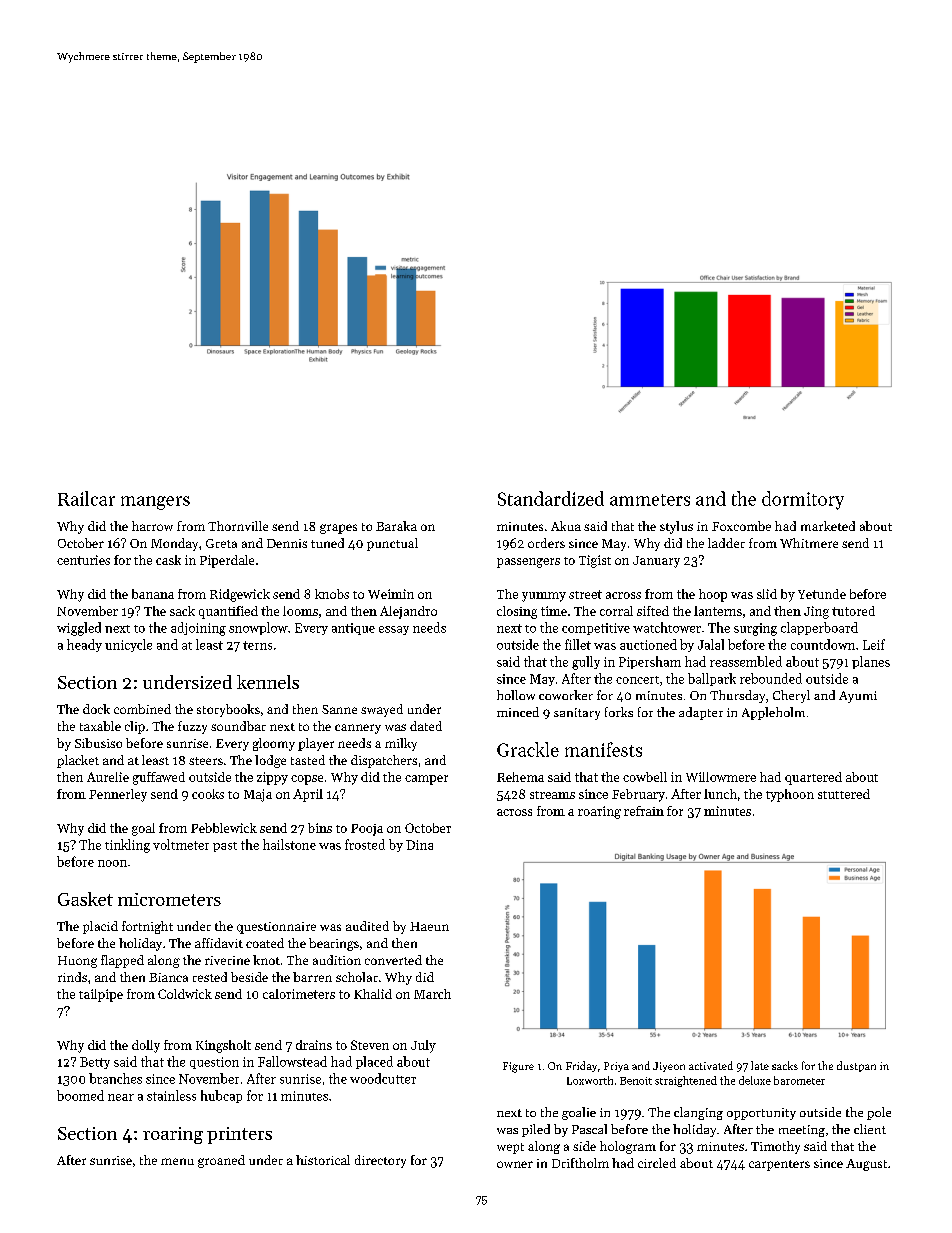 The image size is (952, 1233). I want to click on dustpan, so click(856, 1066).
